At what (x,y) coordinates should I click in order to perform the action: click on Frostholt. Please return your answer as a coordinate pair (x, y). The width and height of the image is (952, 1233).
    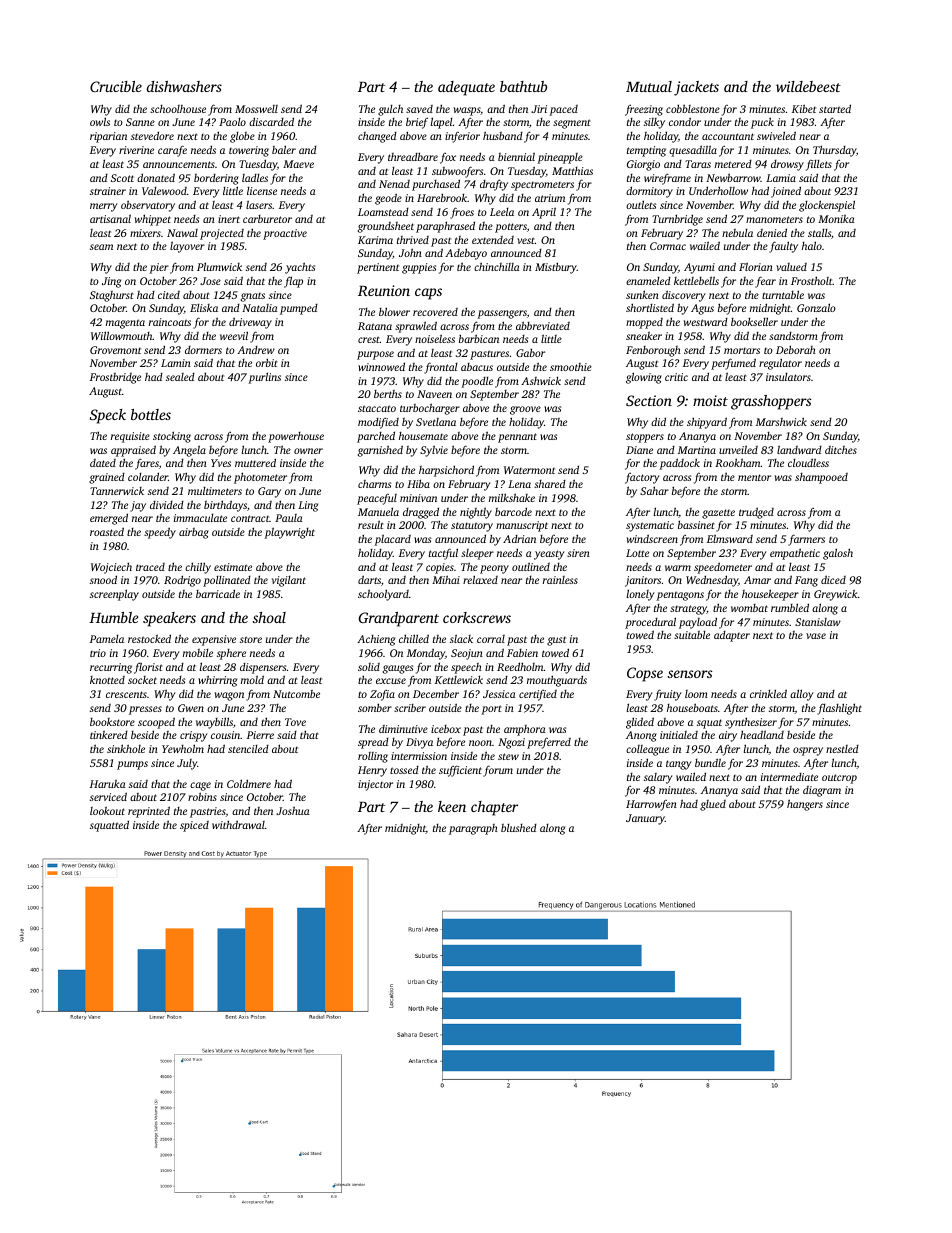
    Looking at the image, I should click on (812, 280).
